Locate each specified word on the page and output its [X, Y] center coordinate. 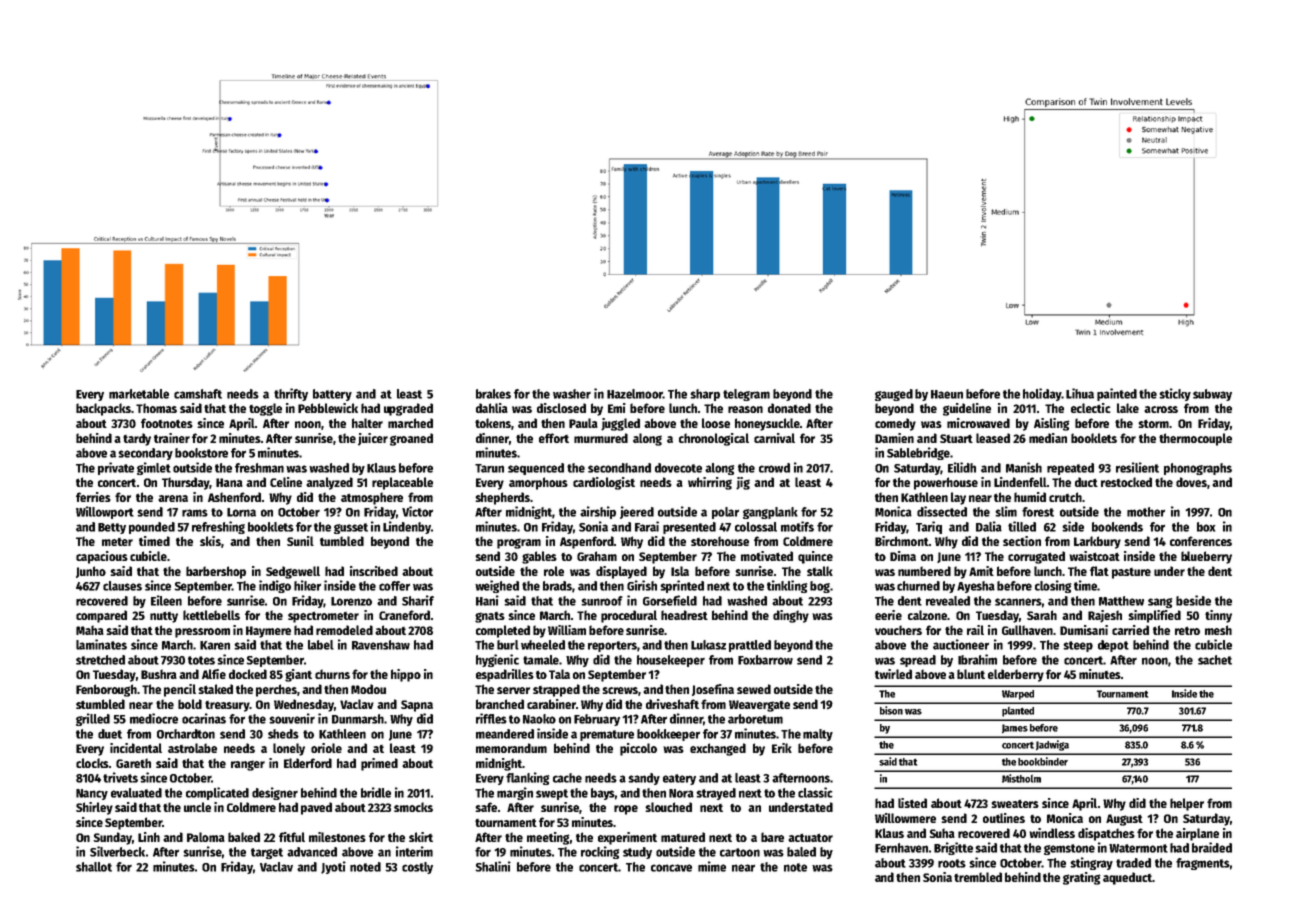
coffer [394, 586]
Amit [981, 571]
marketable [139, 394]
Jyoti [333, 867]
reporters [612, 646]
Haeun [947, 394]
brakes [493, 394]
